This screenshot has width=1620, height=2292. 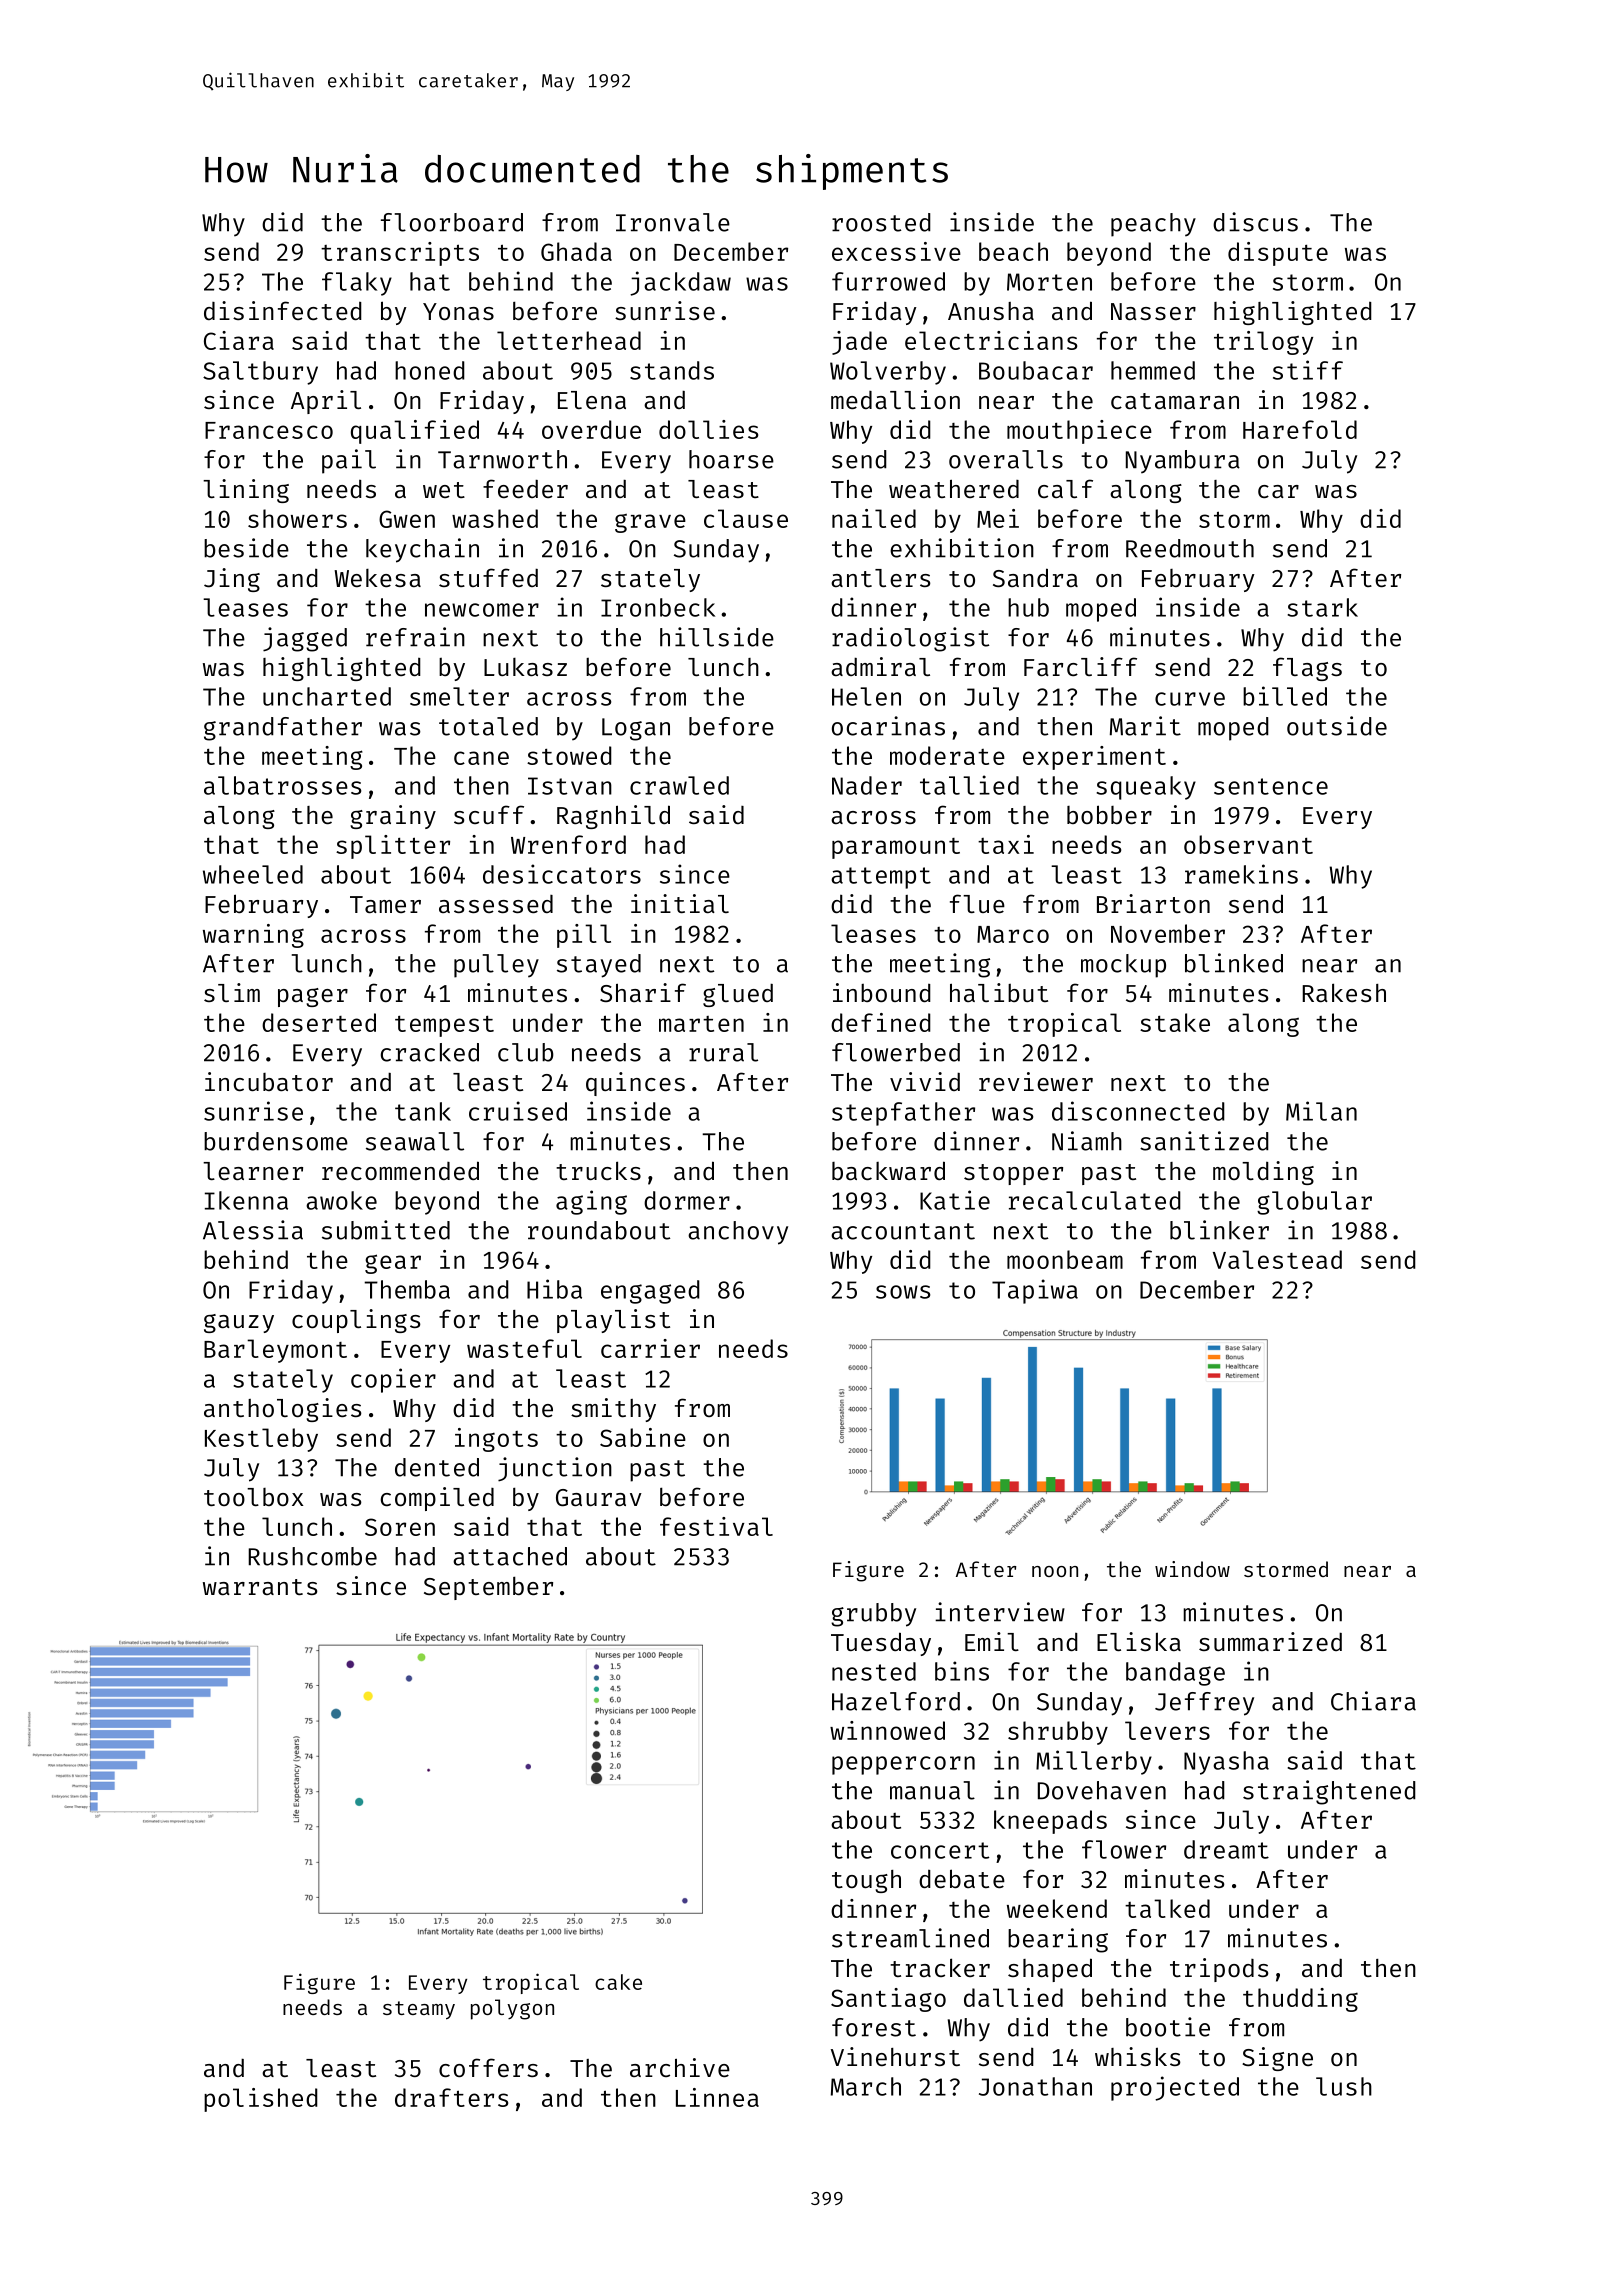 What do you see at coordinates (1308, 370) in the screenshot?
I see `stiff` at bounding box center [1308, 370].
